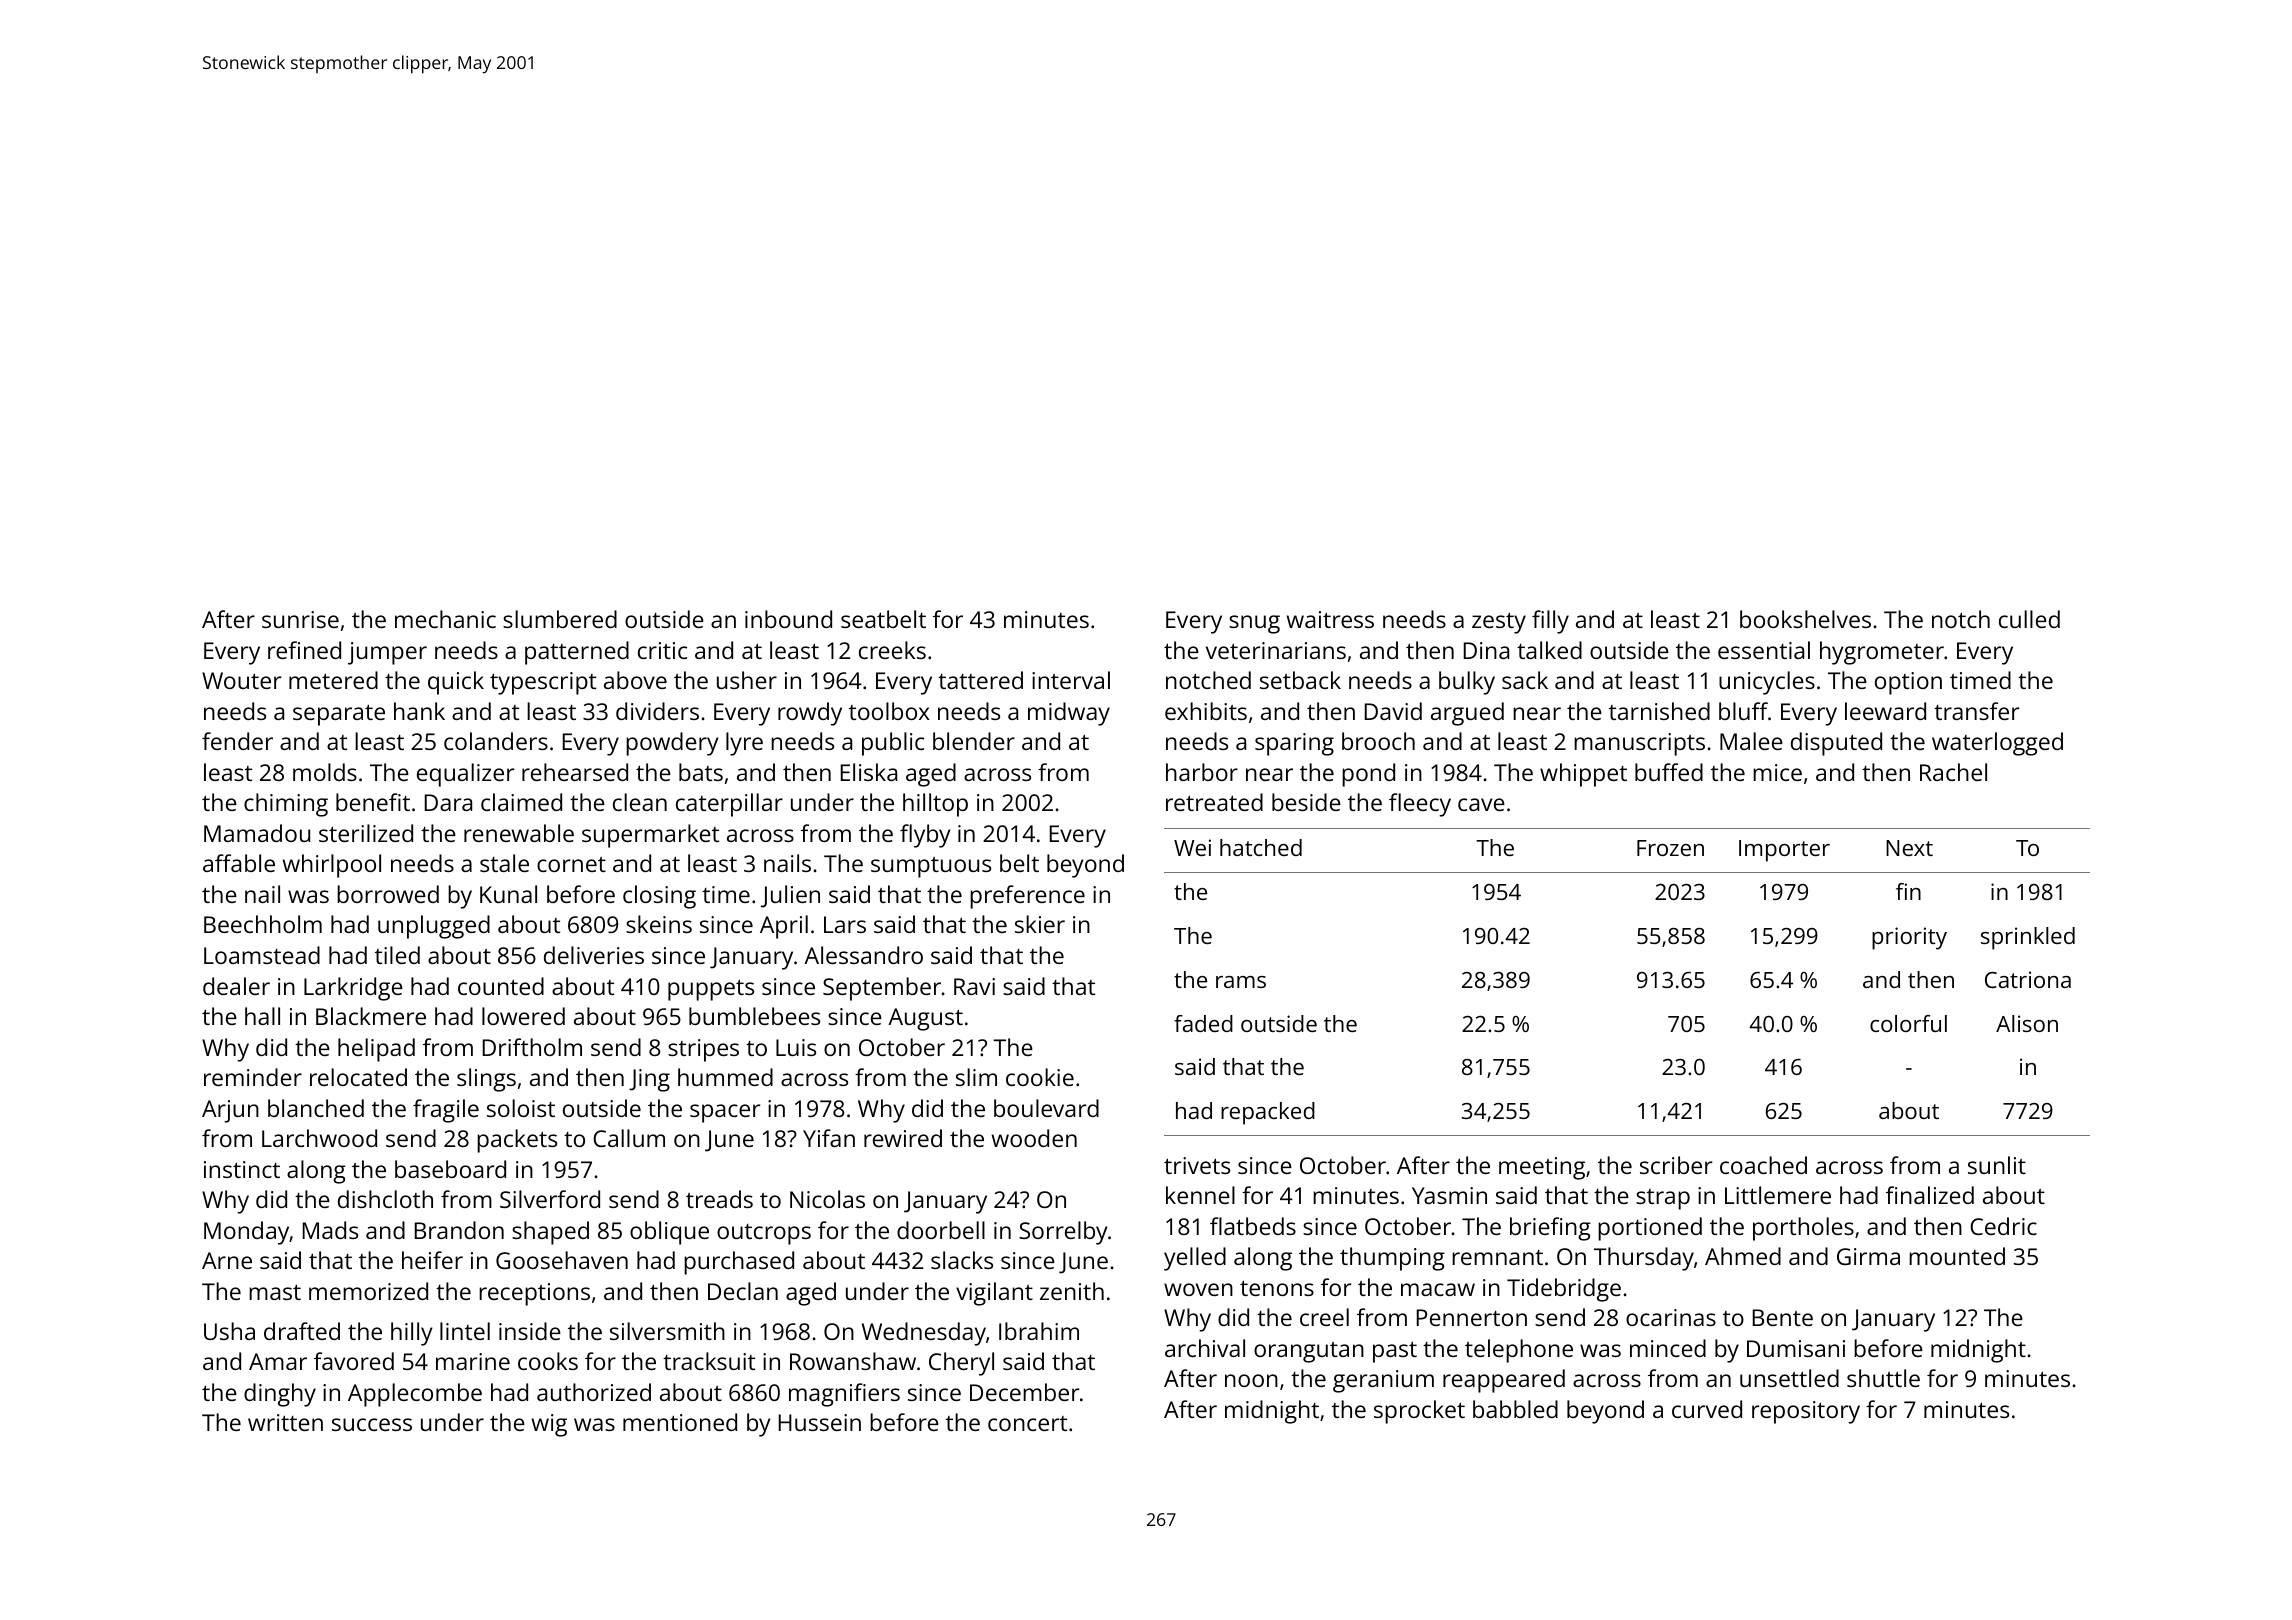 The width and height of the image is (2292, 1620). Describe the element at coordinates (974, 741) in the image. I see `blender` at that location.
